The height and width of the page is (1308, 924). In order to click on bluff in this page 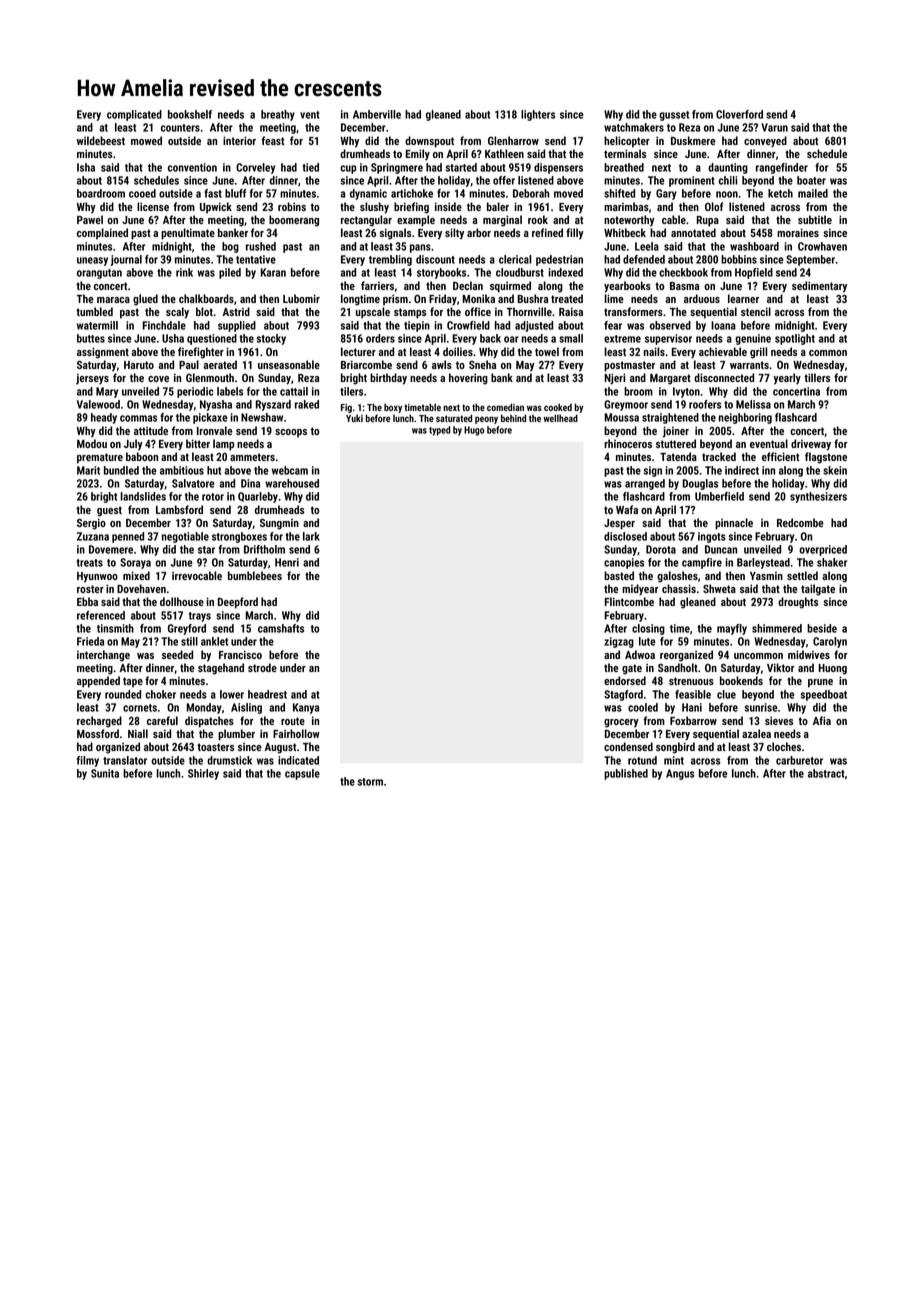, I will do `click(236, 193)`.
